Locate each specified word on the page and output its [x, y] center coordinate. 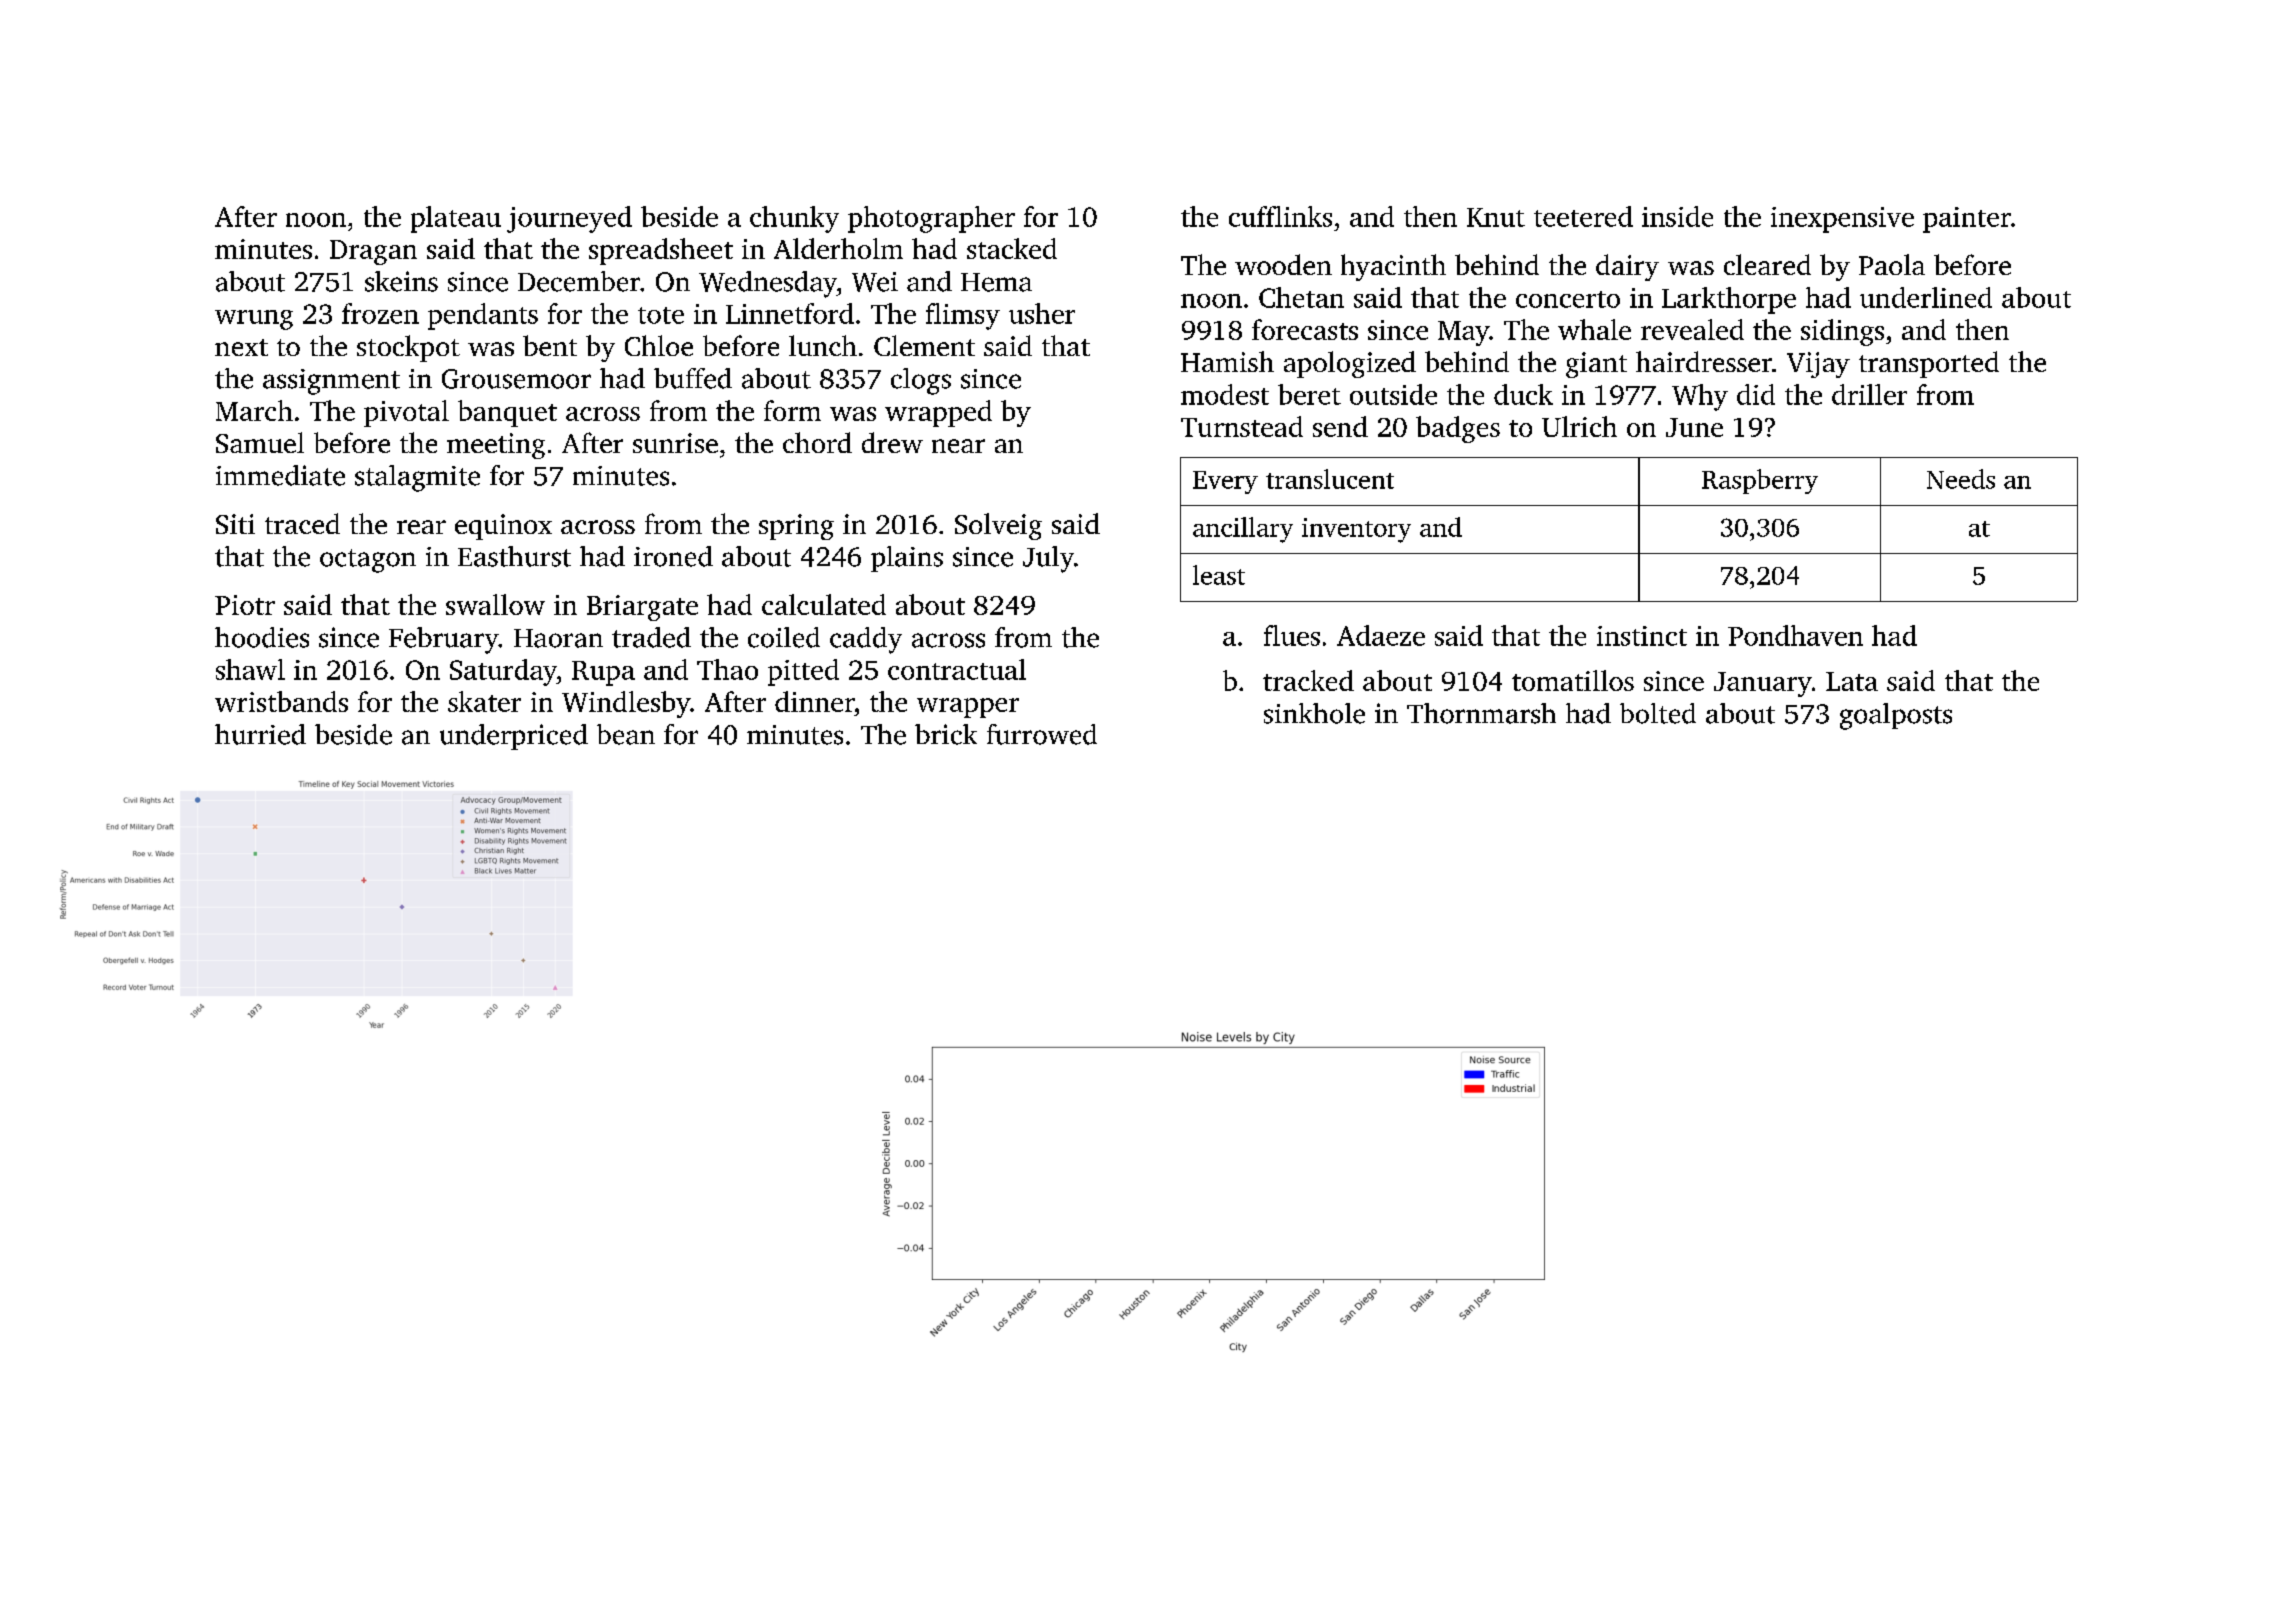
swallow [495, 604]
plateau [456, 219]
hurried [260, 734]
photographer [931, 219]
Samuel [260, 442]
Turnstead [1242, 426]
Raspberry [1760, 481]
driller [1869, 394]
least [1219, 575]
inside [1677, 216]
